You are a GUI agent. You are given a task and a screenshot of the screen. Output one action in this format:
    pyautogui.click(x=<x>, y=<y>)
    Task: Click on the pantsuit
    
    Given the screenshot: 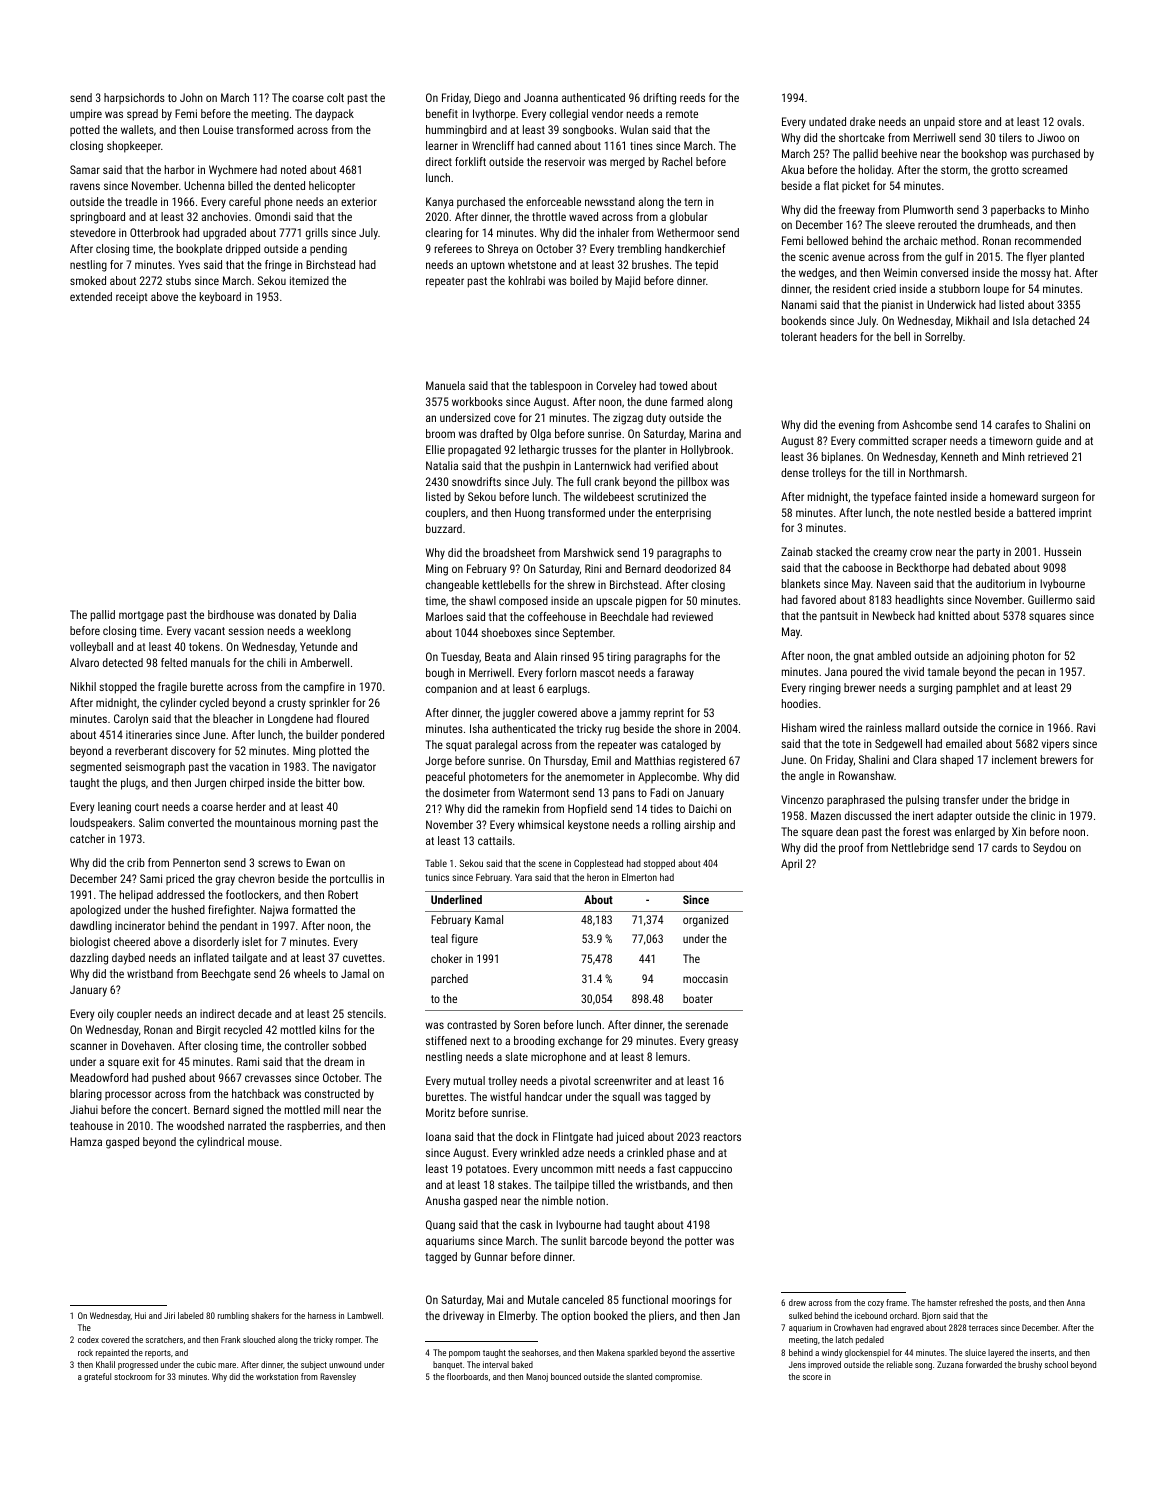 What is the action you would take?
    pyautogui.click(x=839, y=616)
